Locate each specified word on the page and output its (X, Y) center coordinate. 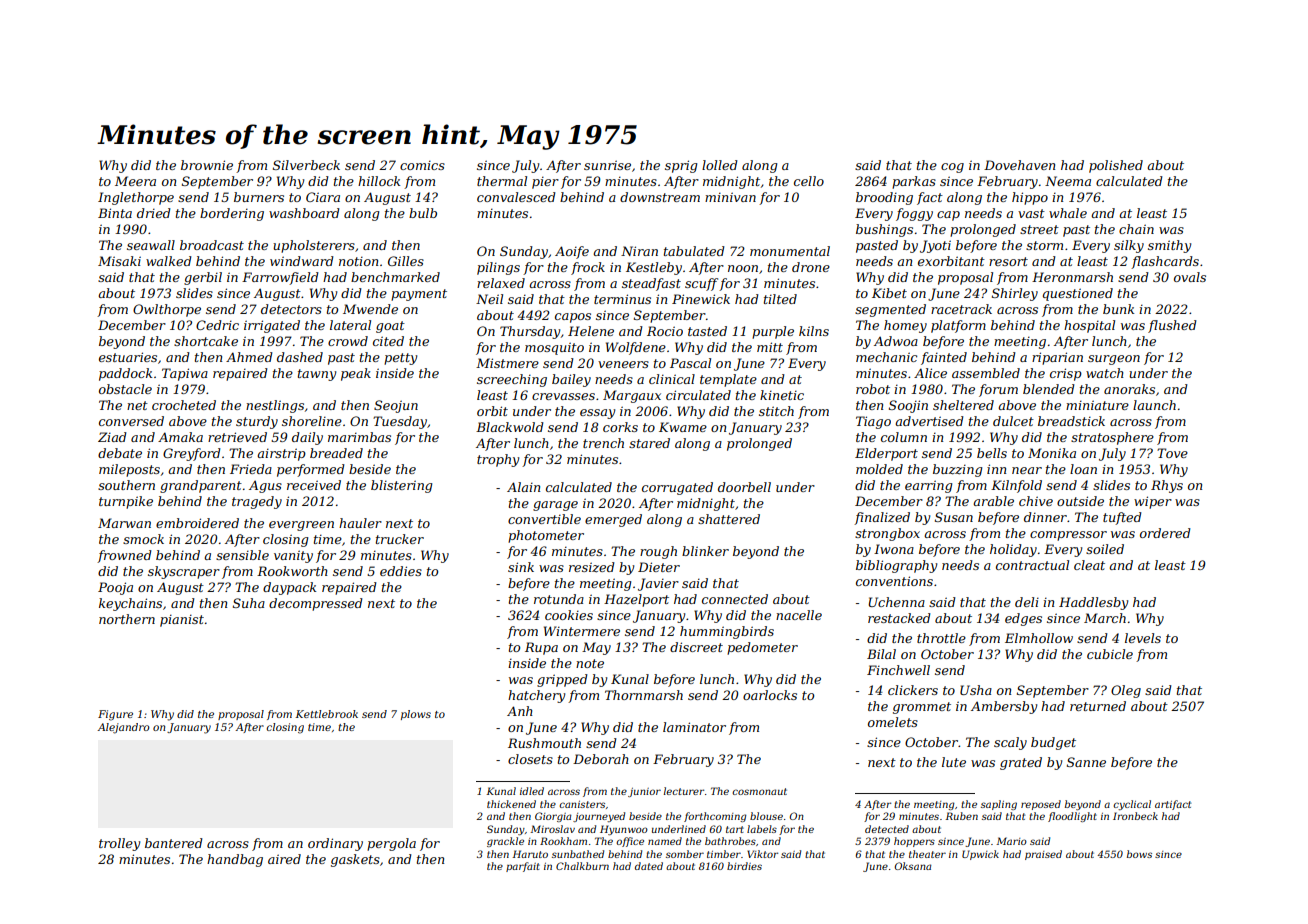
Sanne (1086, 762)
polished (1116, 166)
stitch (776, 411)
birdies (744, 866)
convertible (544, 519)
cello (809, 181)
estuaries (128, 357)
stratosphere (1112, 438)
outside (1080, 501)
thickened (511, 804)
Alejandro (123, 728)
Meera (135, 181)
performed (311, 470)
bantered (174, 843)
